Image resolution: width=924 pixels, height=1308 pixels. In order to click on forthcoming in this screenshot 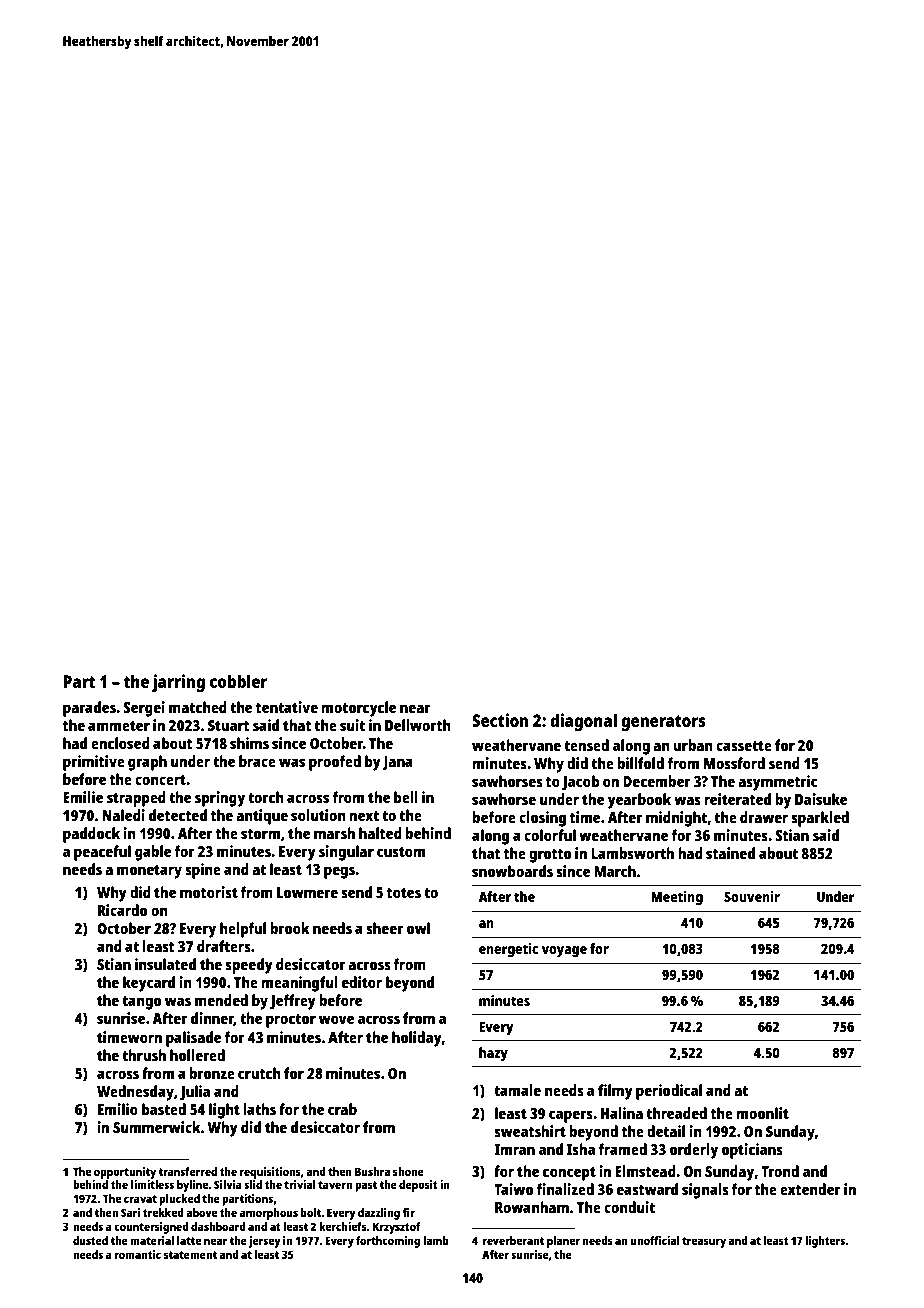, I will do `click(388, 1242)`.
